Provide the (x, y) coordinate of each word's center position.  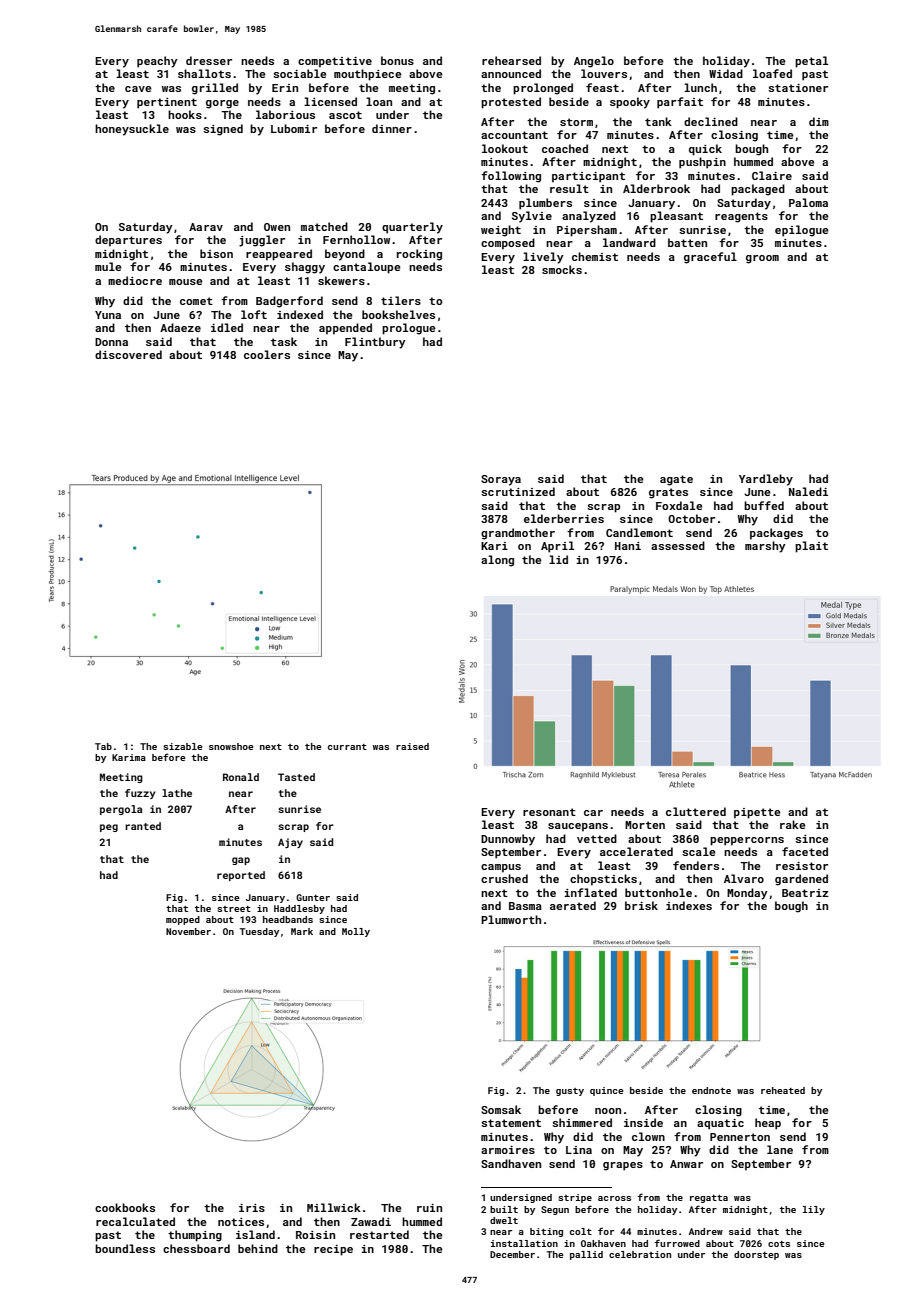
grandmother (518, 534)
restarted (379, 1234)
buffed (764, 505)
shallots (204, 73)
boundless (125, 1248)
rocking (419, 255)
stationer (798, 88)
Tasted (296, 777)
